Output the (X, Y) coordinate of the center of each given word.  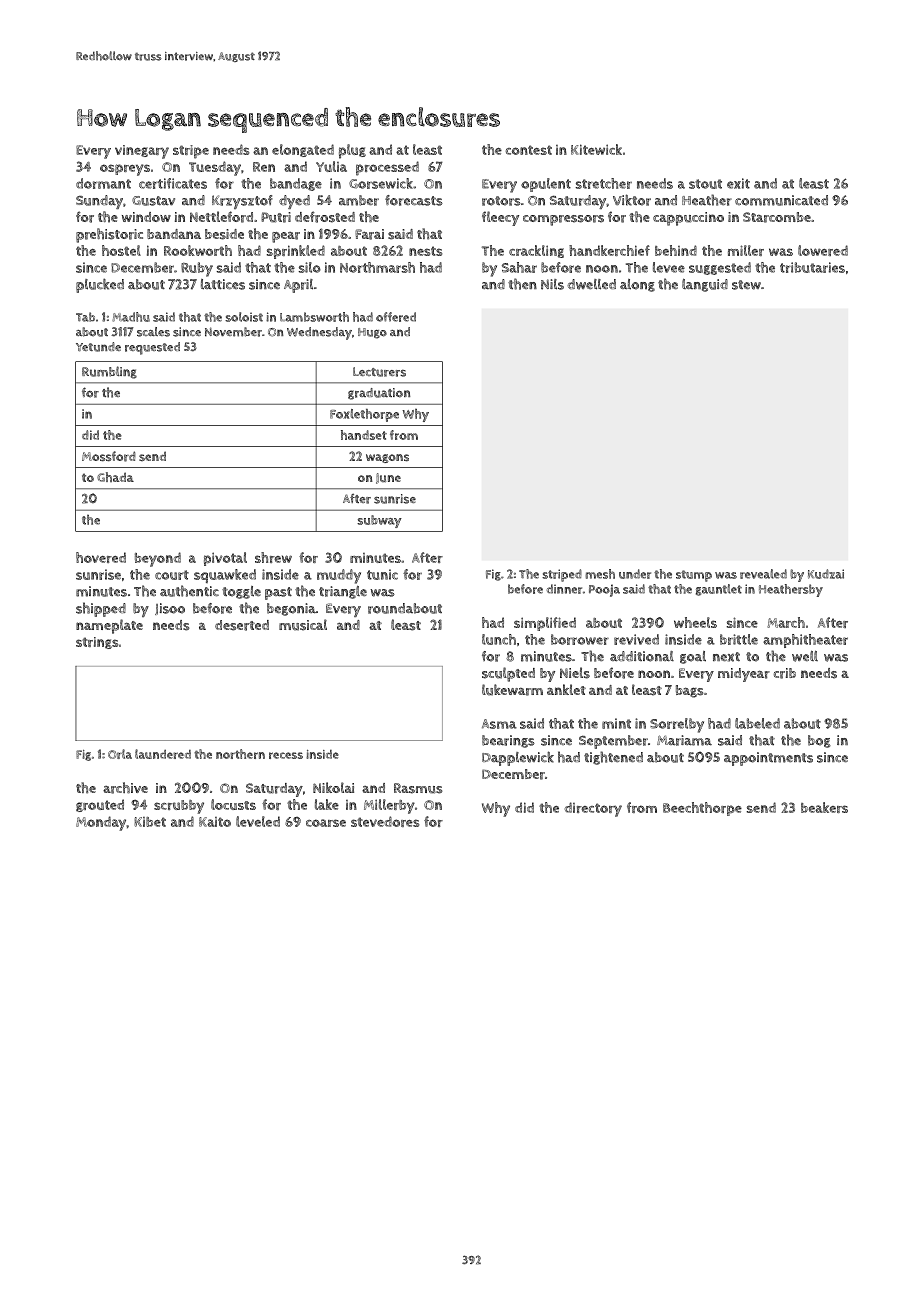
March (786, 622)
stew (746, 285)
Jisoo (170, 609)
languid (705, 285)
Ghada (115, 477)
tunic (382, 574)
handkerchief (609, 250)
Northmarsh (377, 267)
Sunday (99, 202)
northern (240, 754)
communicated (781, 200)
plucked (100, 285)
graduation (379, 394)
